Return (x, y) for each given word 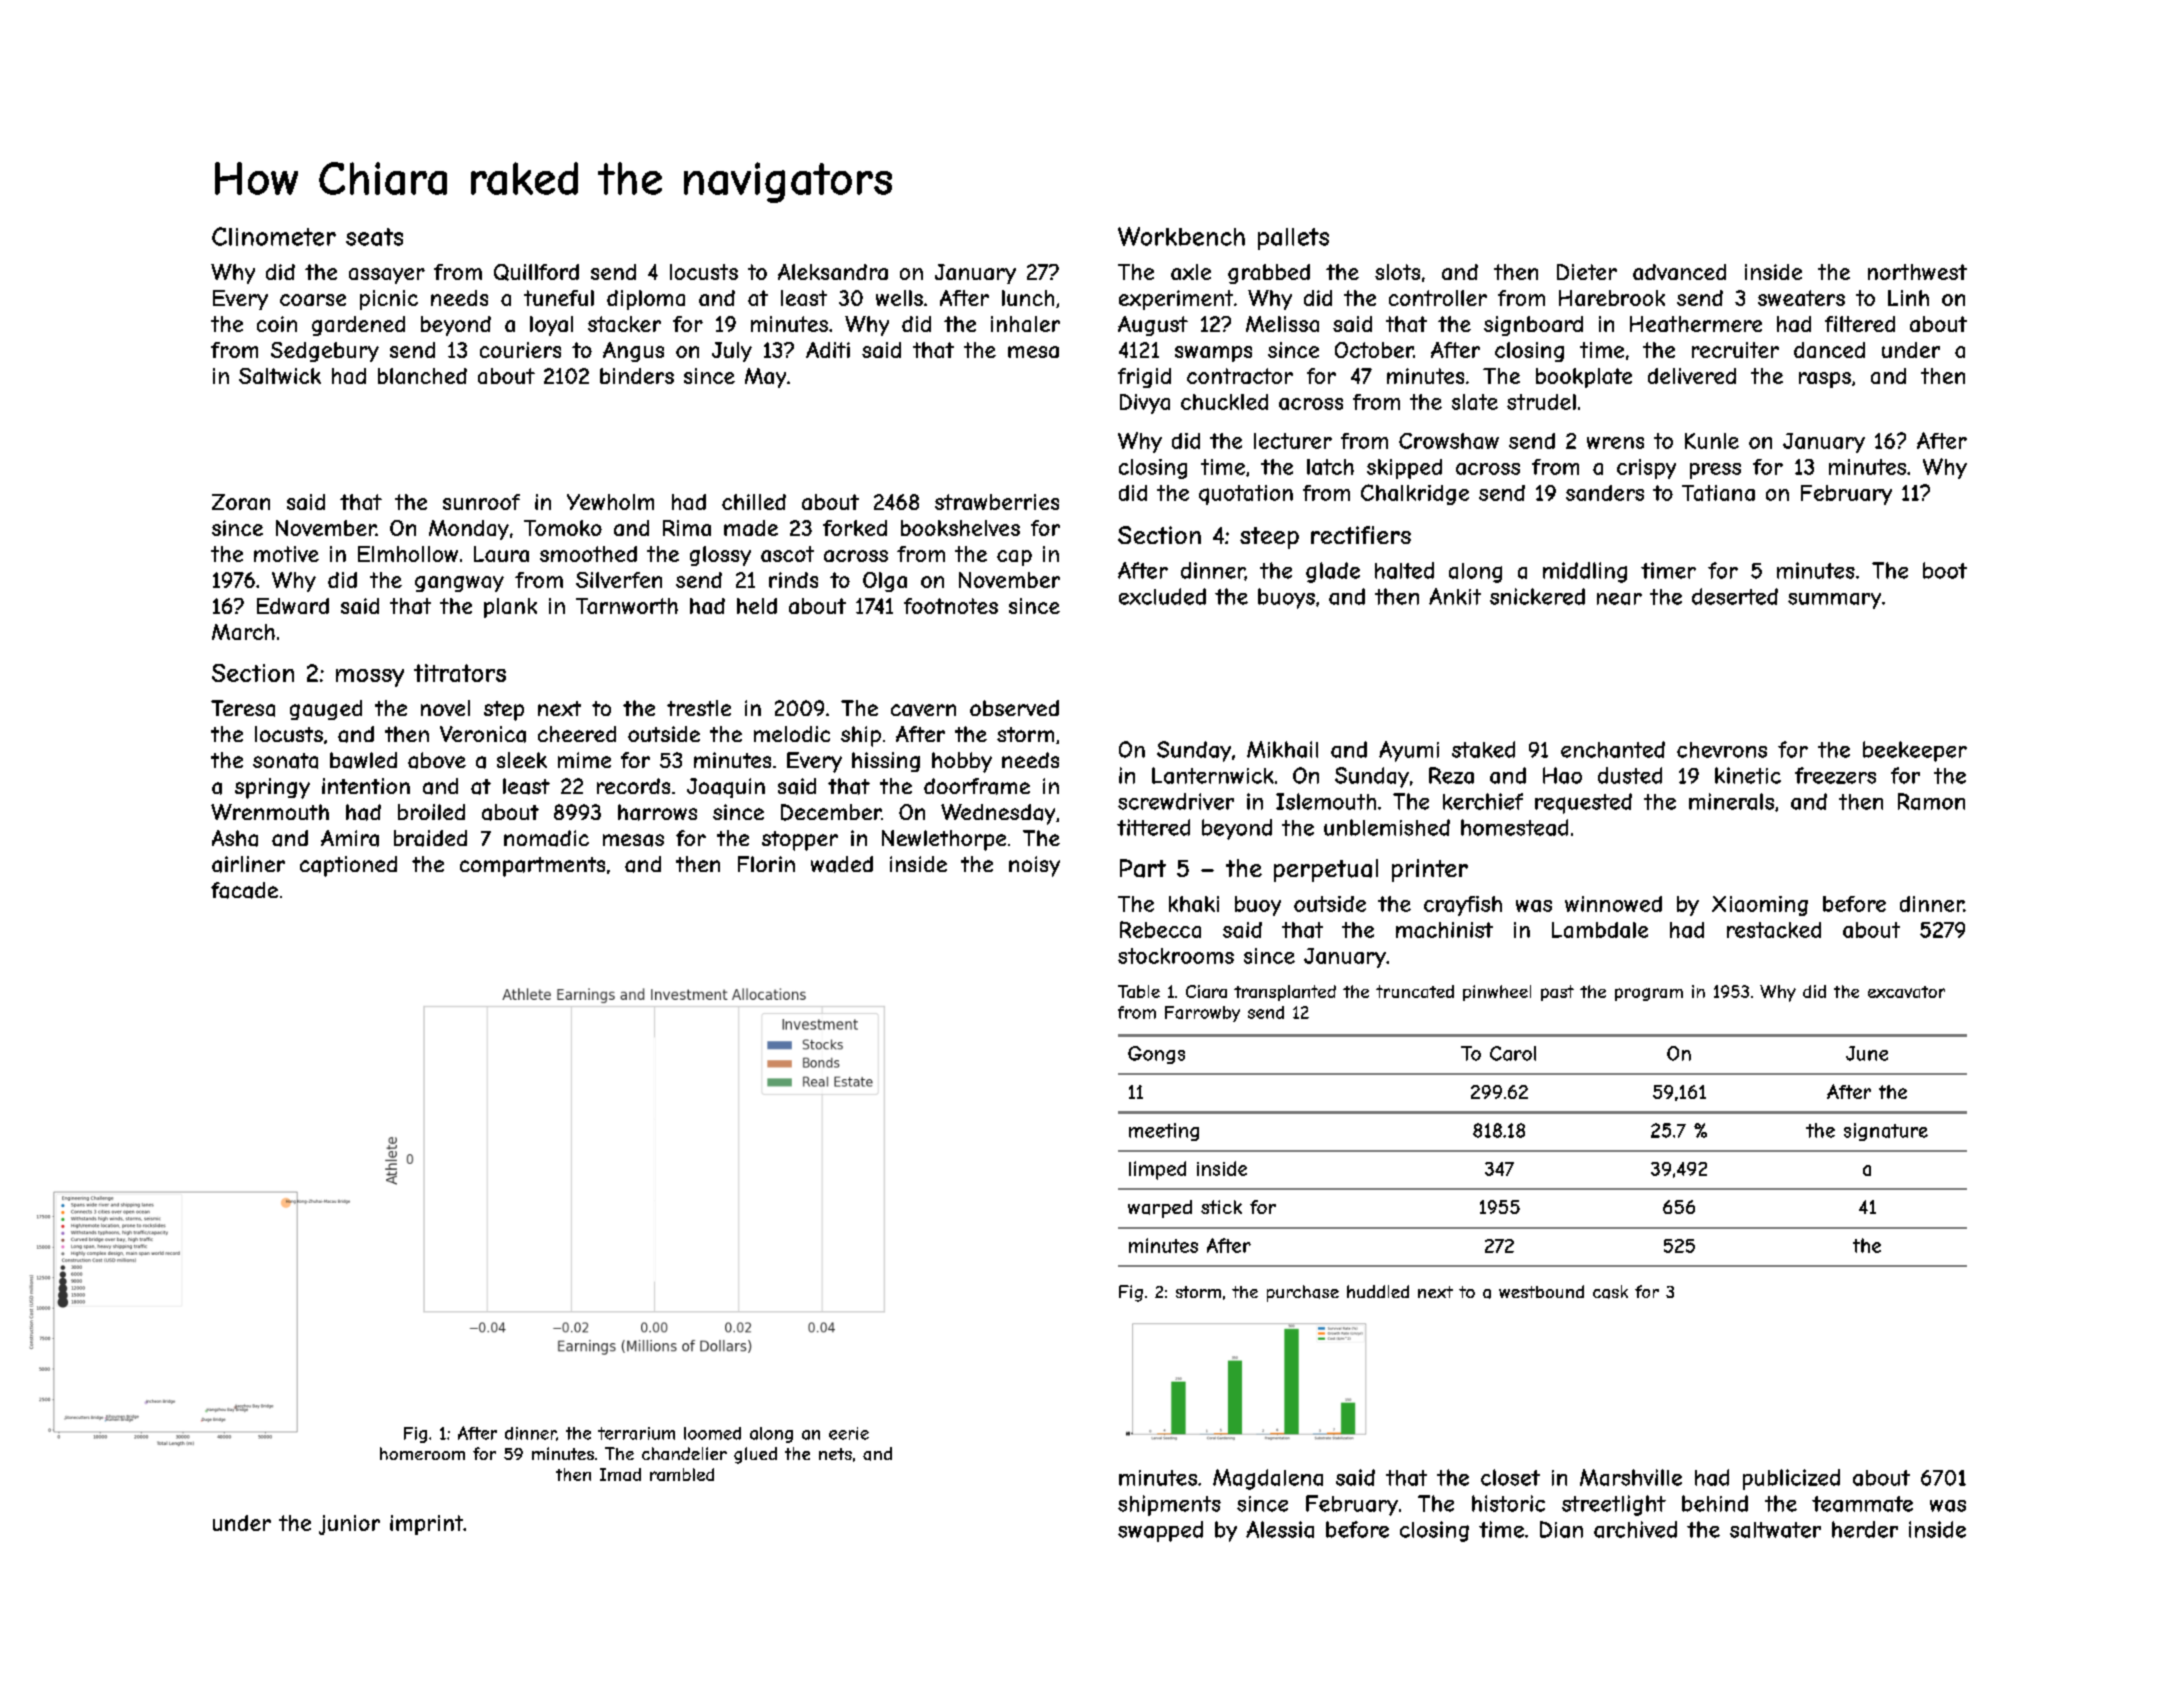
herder (1865, 1529)
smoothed (588, 554)
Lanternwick (1213, 775)
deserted (1735, 596)
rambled (682, 1474)
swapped (1160, 1531)
